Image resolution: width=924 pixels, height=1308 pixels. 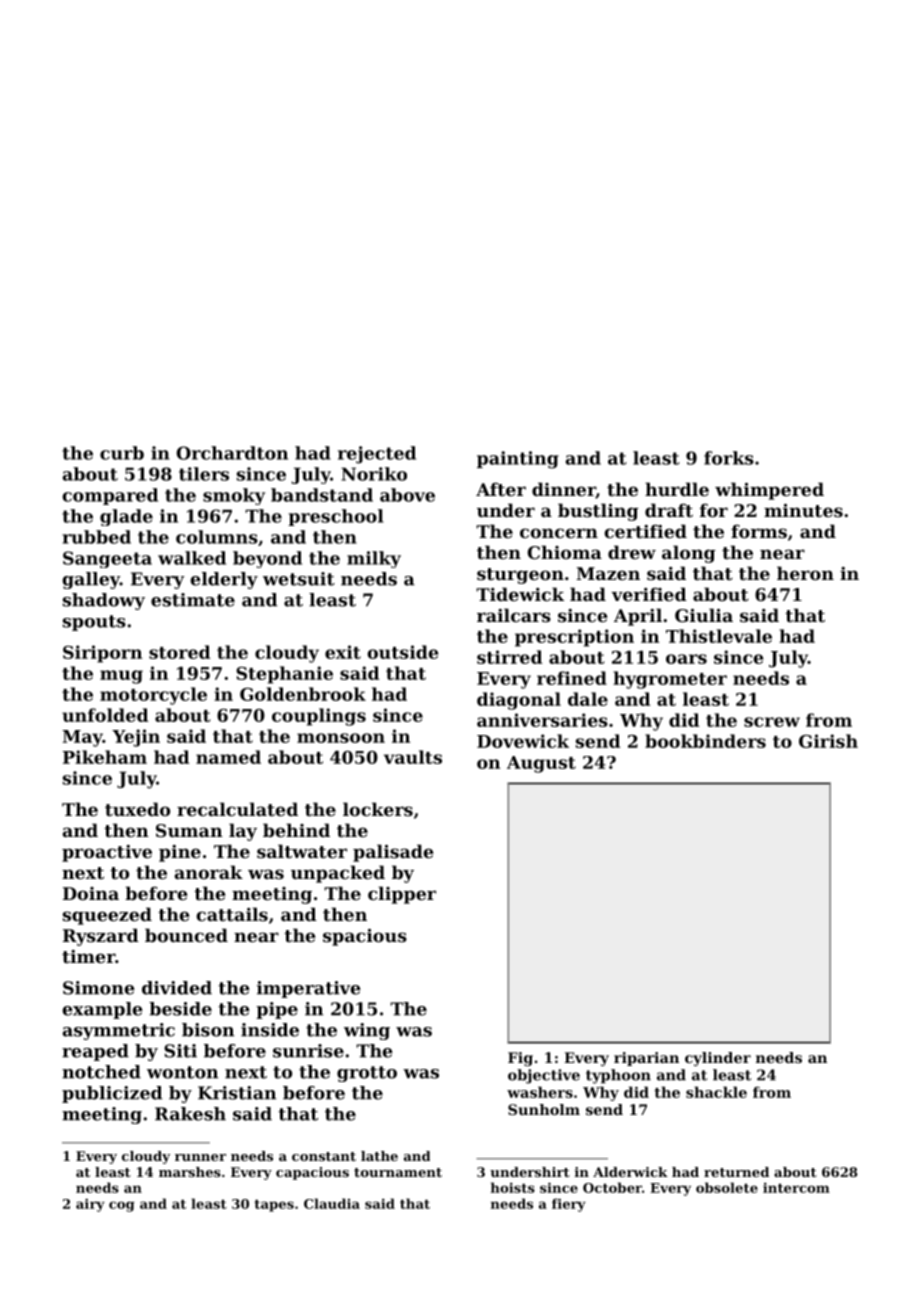 What do you see at coordinates (520, 1059) in the screenshot?
I see `Fig` at bounding box center [520, 1059].
